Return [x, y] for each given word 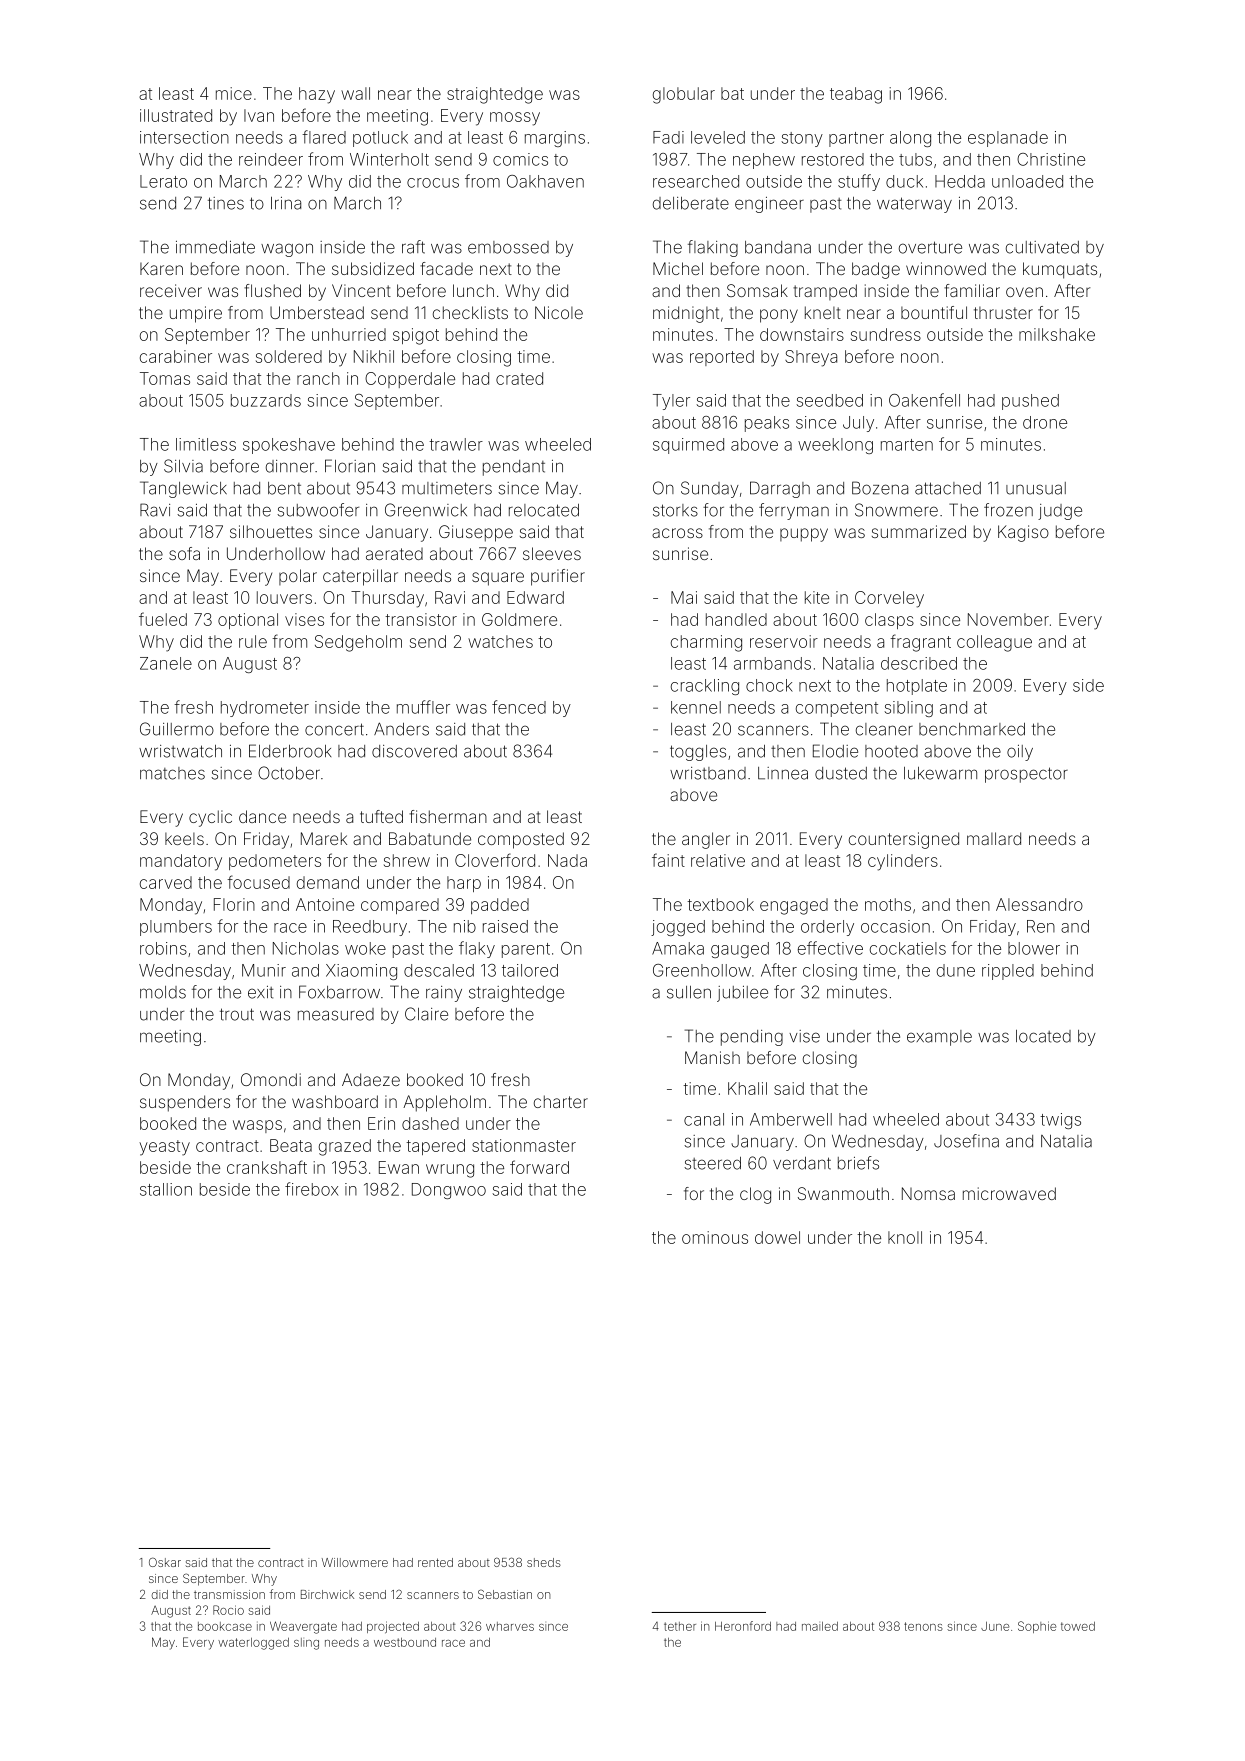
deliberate [691, 203]
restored [833, 159]
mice [234, 93]
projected [393, 1627]
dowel [777, 1237]
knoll [905, 1237]
